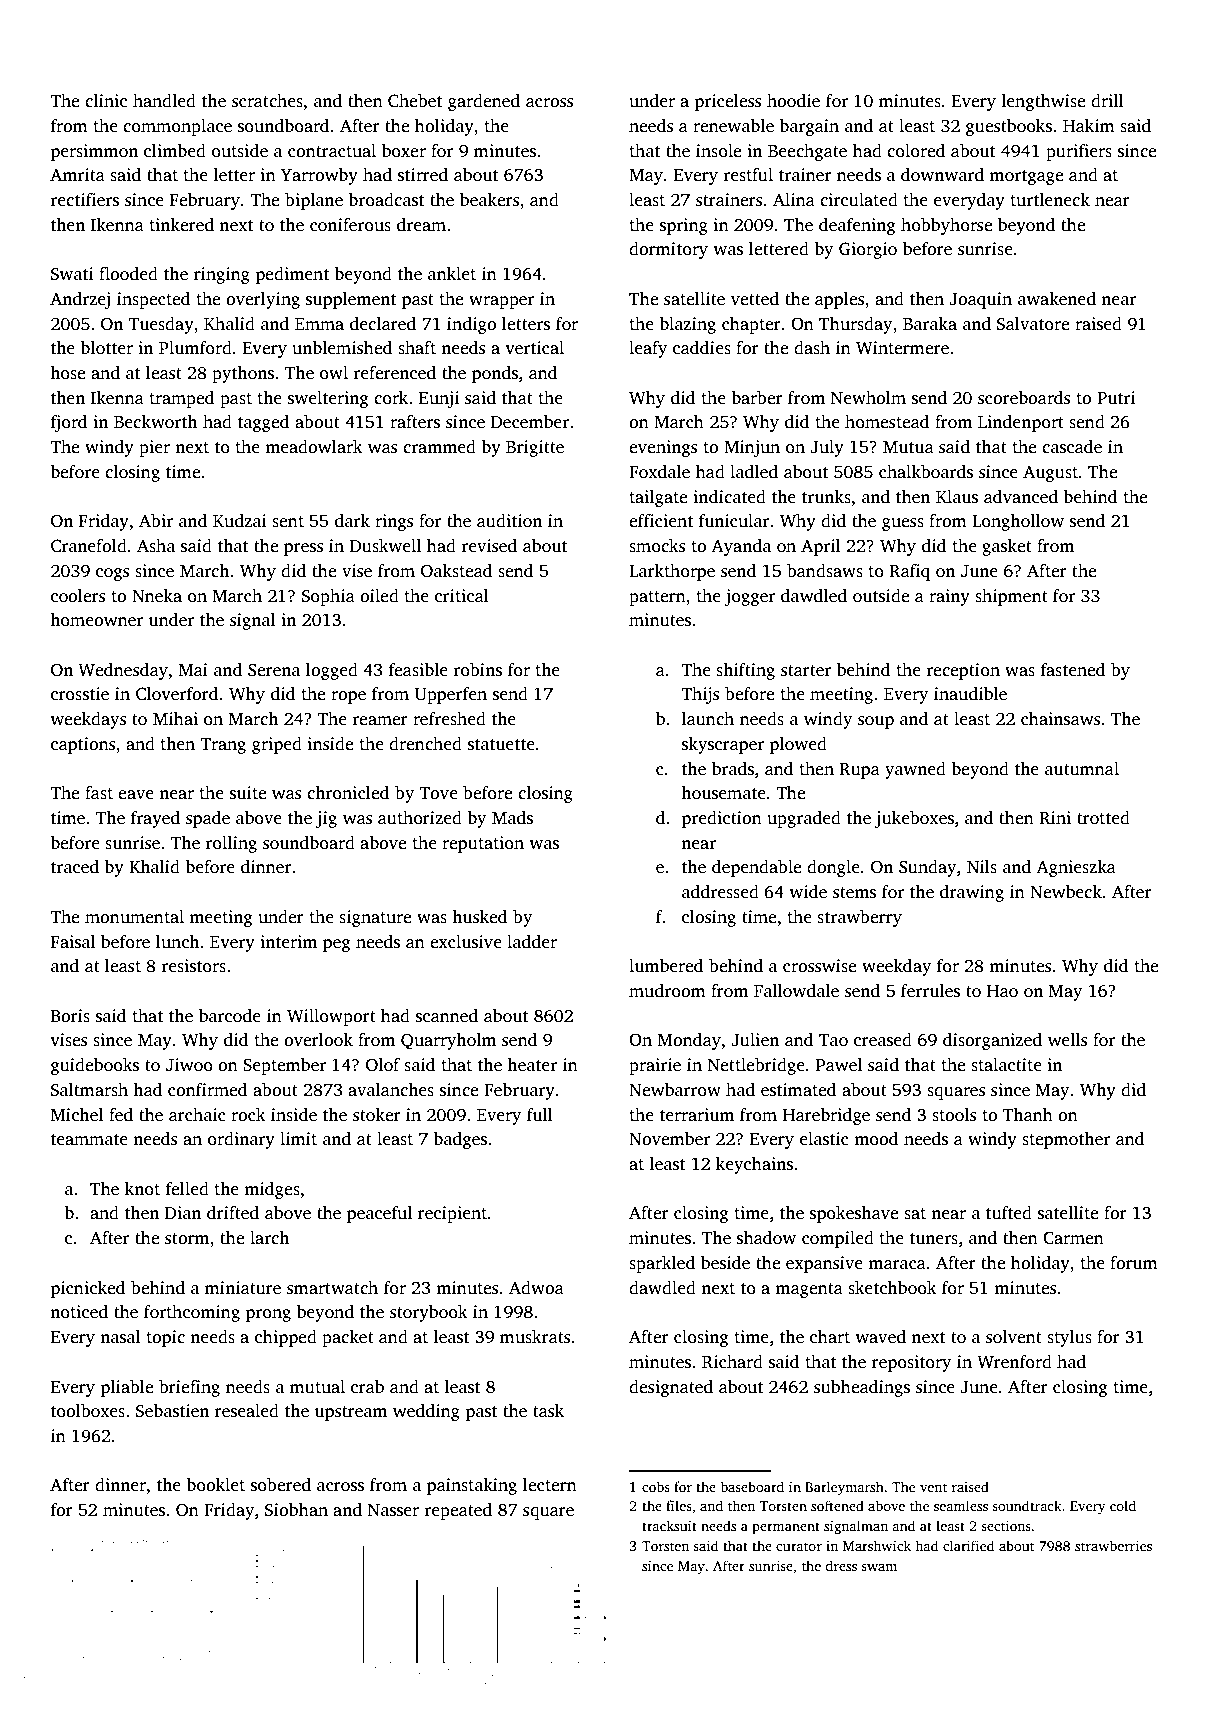 The image size is (1210, 1711). Describe the element at coordinates (930, 323) in the page. I see `Baraka` at that location.
